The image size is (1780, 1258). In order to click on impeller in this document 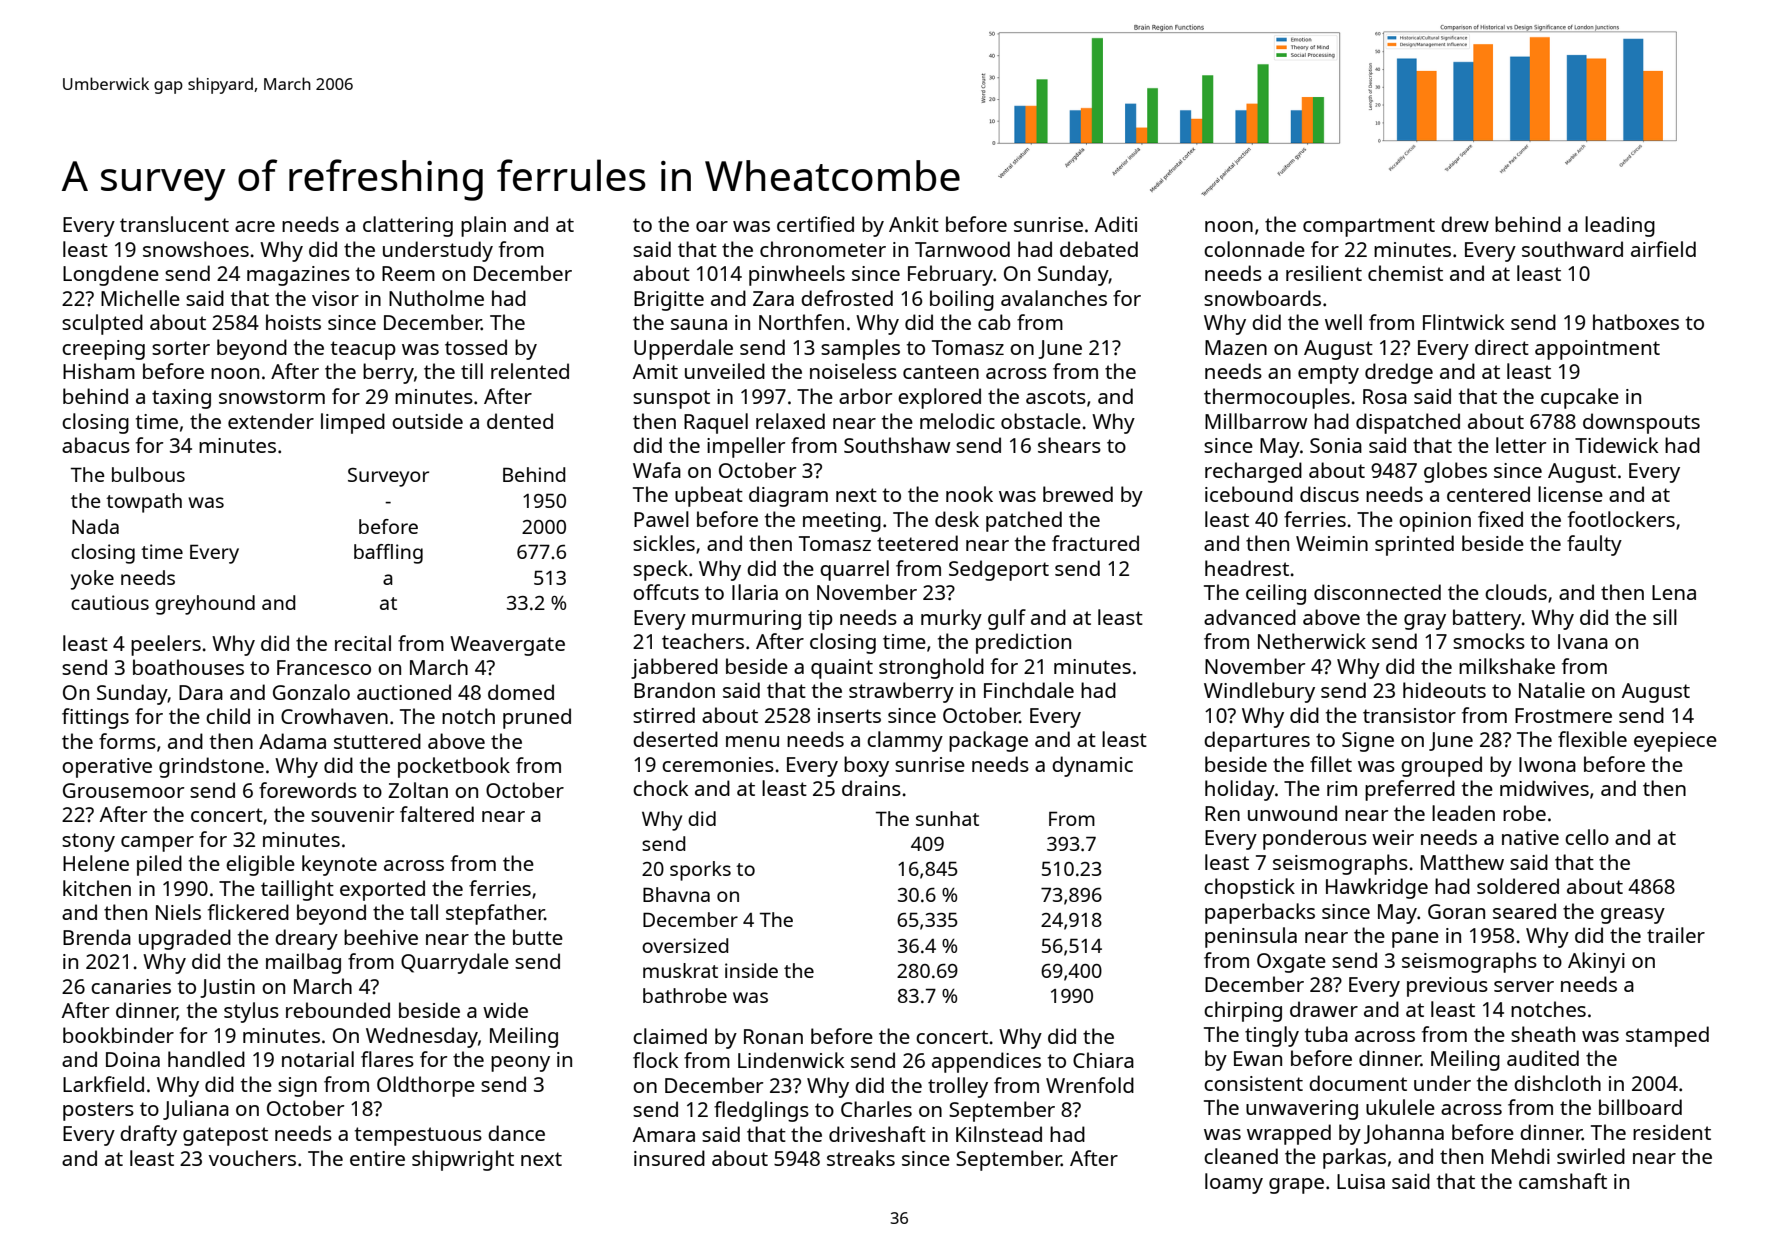, I will do `click(746, 447)`.
